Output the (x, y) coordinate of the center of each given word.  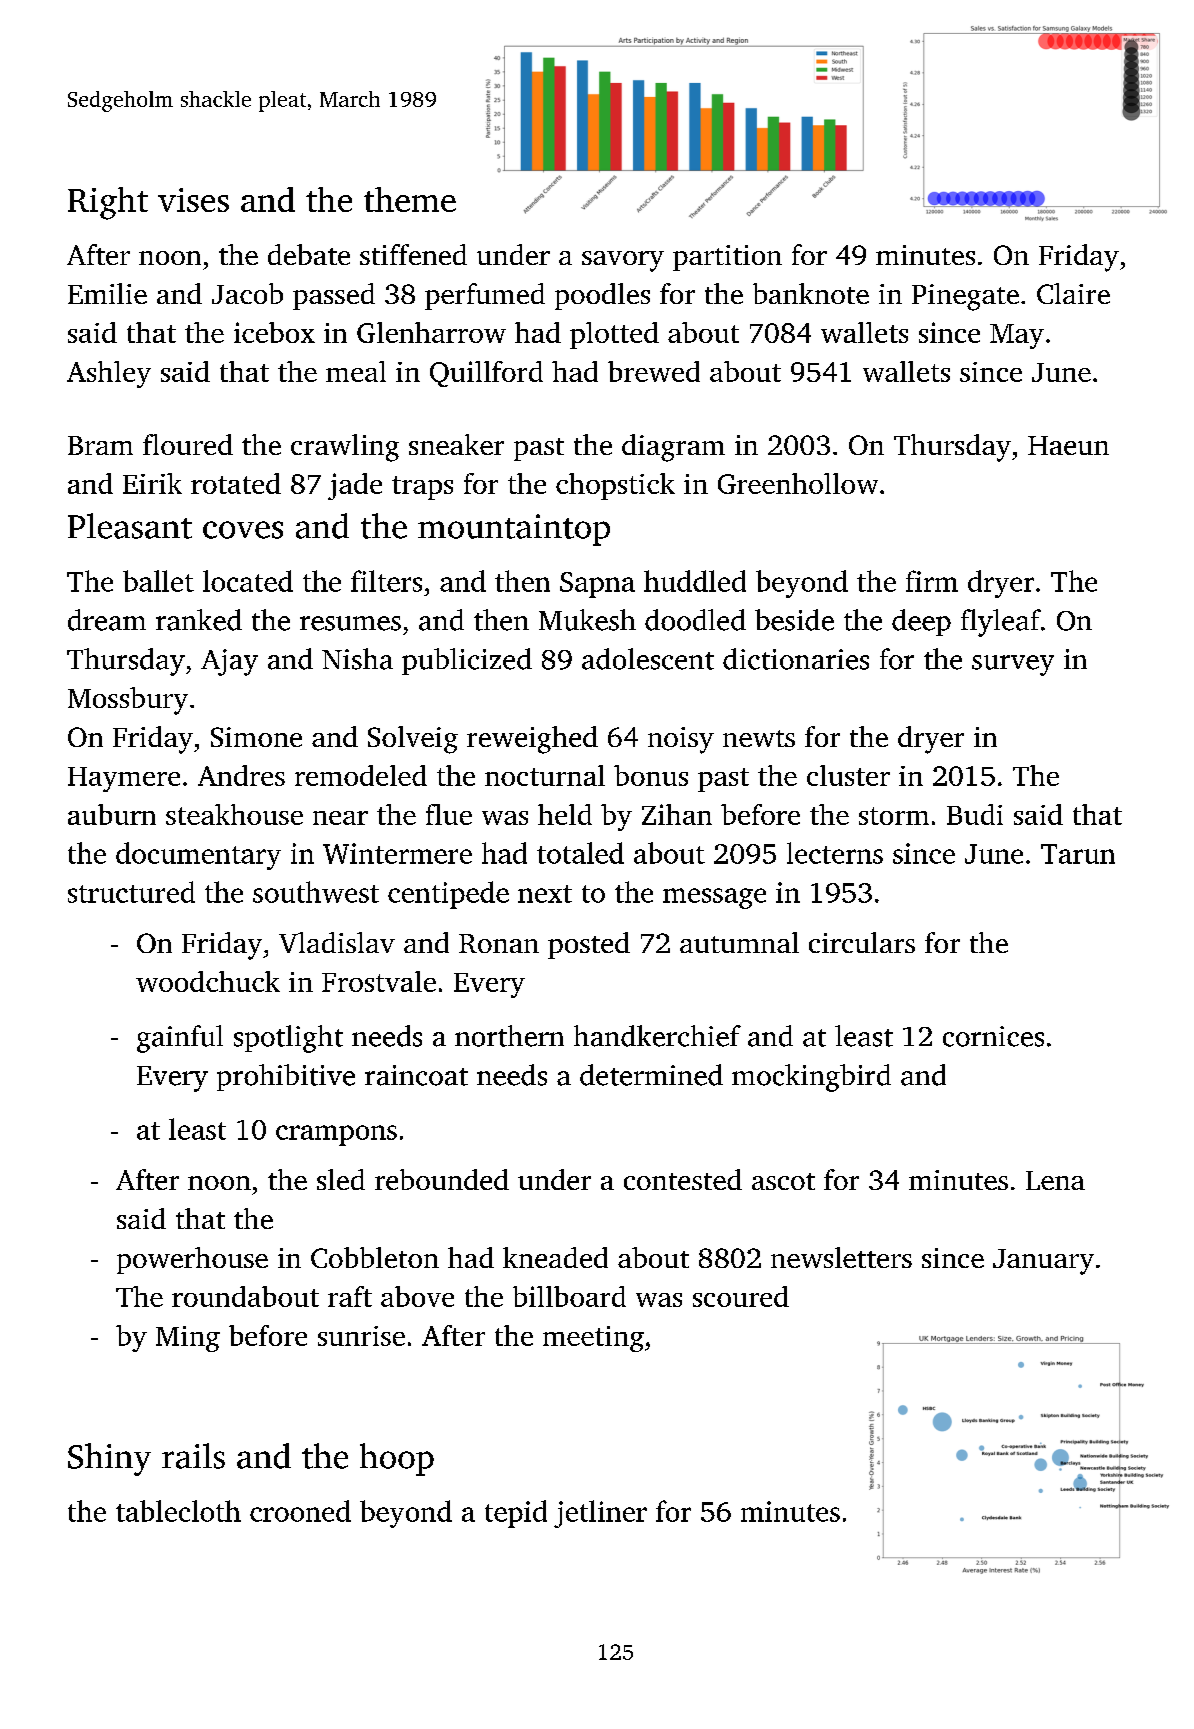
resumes (350, 623)
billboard (569, 1296)
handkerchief (657, 1036)
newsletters (841, 1257)
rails (193, 1456)
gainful (180, 1039)
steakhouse (234, 814)
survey (1013, 665)
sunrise (361, 1336)
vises (193, 200)
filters (386, 581)
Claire (1073, 293)
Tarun (1078, 854)
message (714, 898)
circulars (862, 942)
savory (623, 261)
